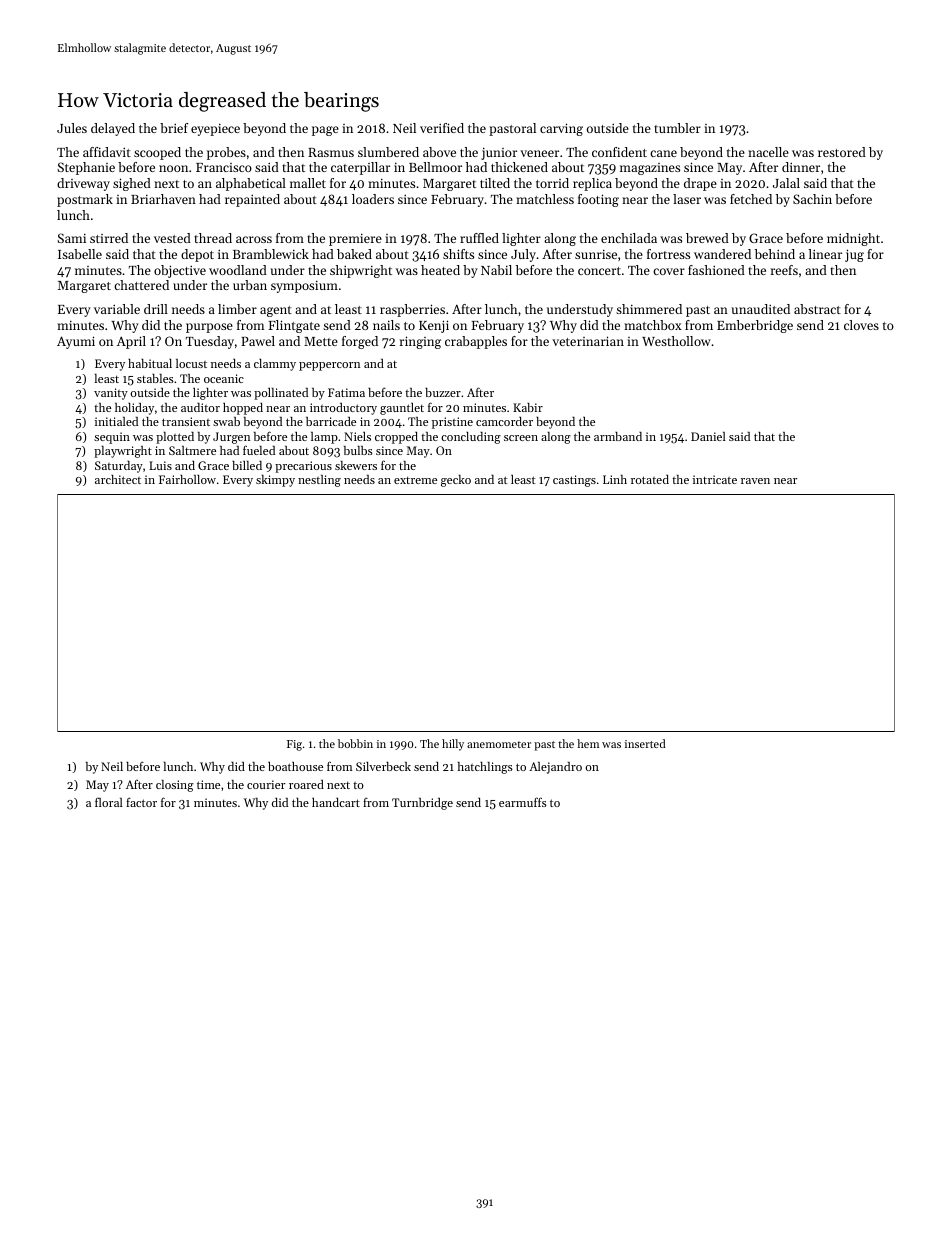  What do you see at coordinates (422, 804) in the document?
I see `Turnbridge` at bounding box center [422, 804].
